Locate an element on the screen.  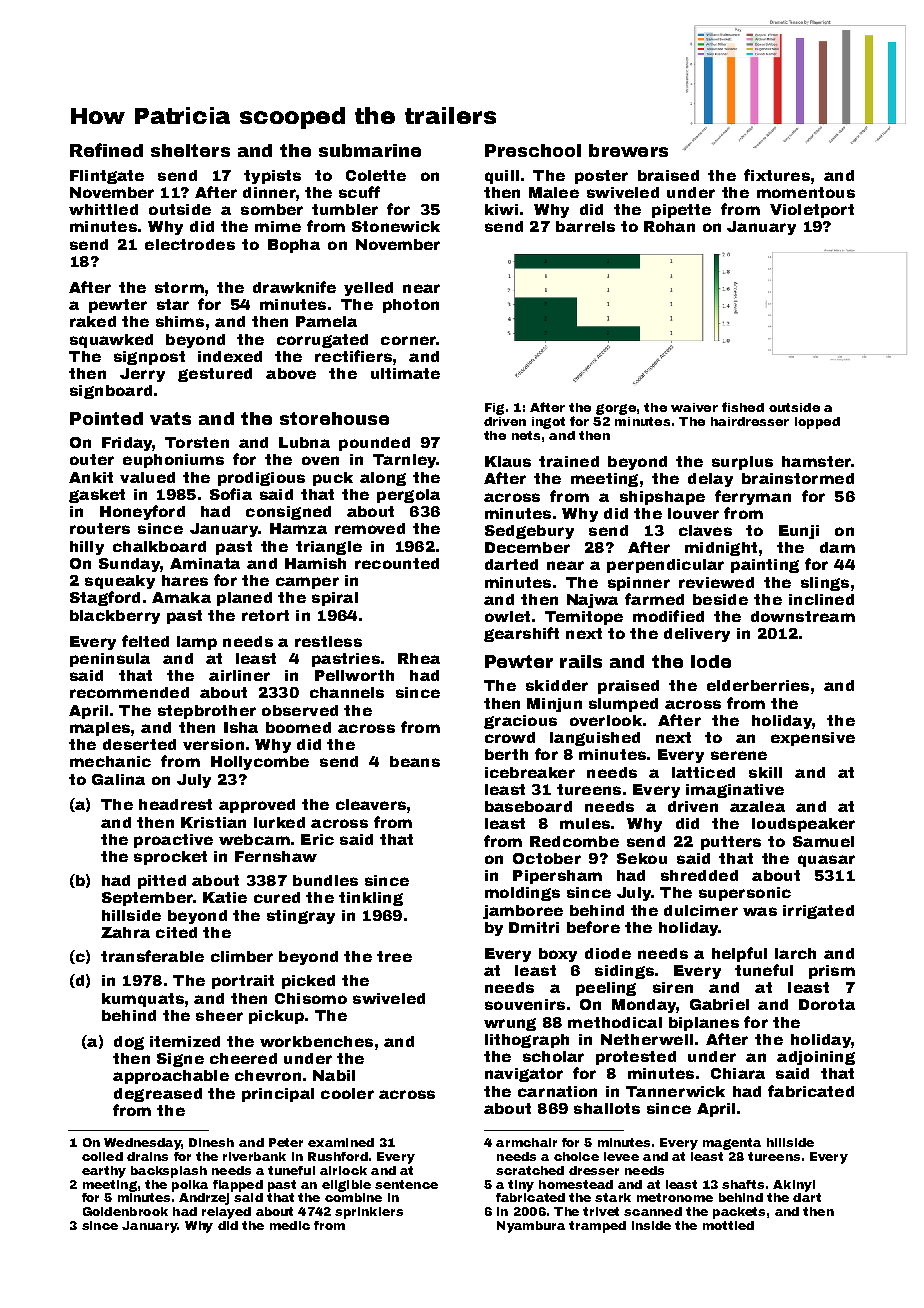
relayed is located at coordinates (226, 1213).
